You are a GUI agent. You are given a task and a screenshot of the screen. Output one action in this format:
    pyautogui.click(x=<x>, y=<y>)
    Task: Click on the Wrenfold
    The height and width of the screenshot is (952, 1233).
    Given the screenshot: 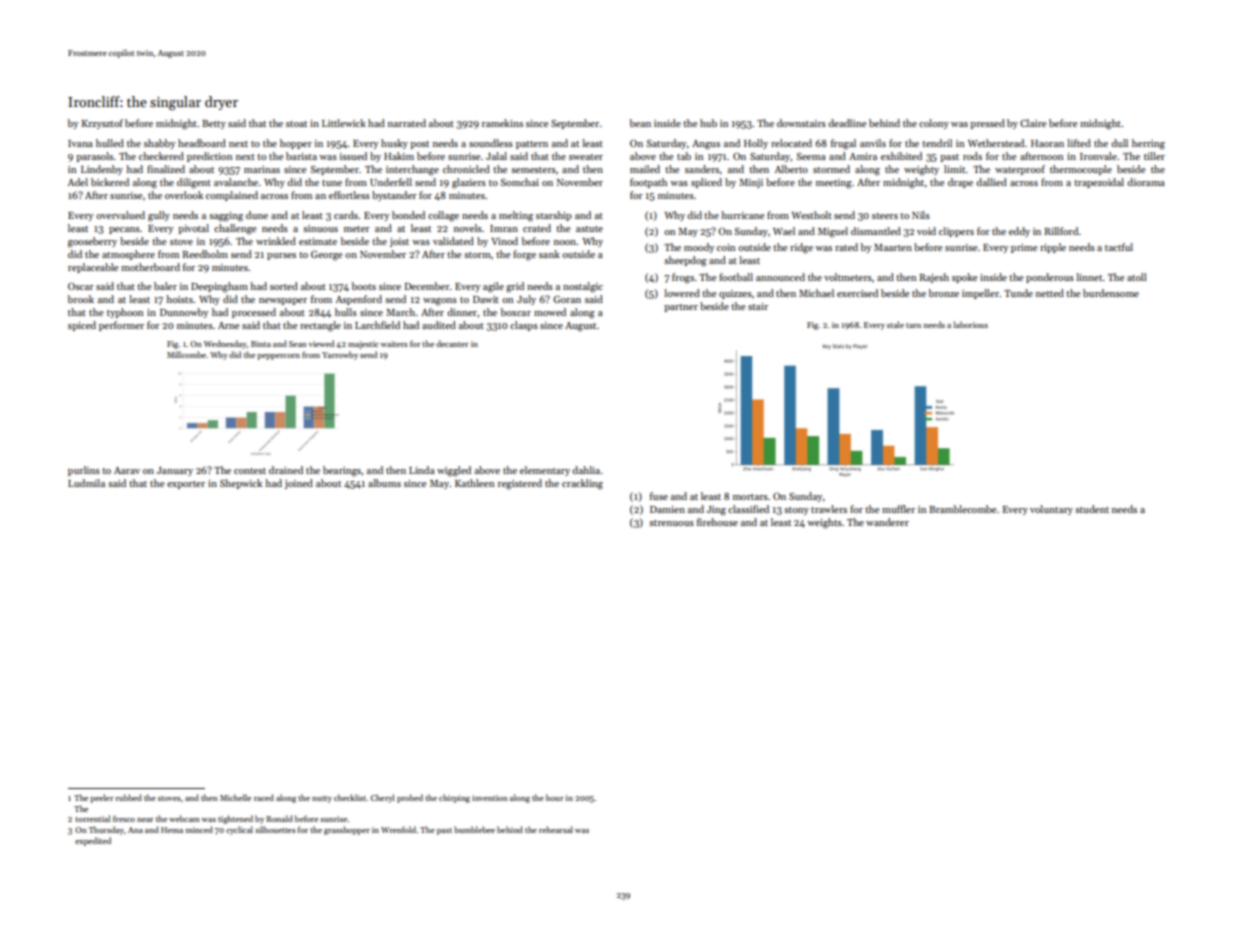 What is the action you would take?
    pyautogui.click(x=398, y=829)
